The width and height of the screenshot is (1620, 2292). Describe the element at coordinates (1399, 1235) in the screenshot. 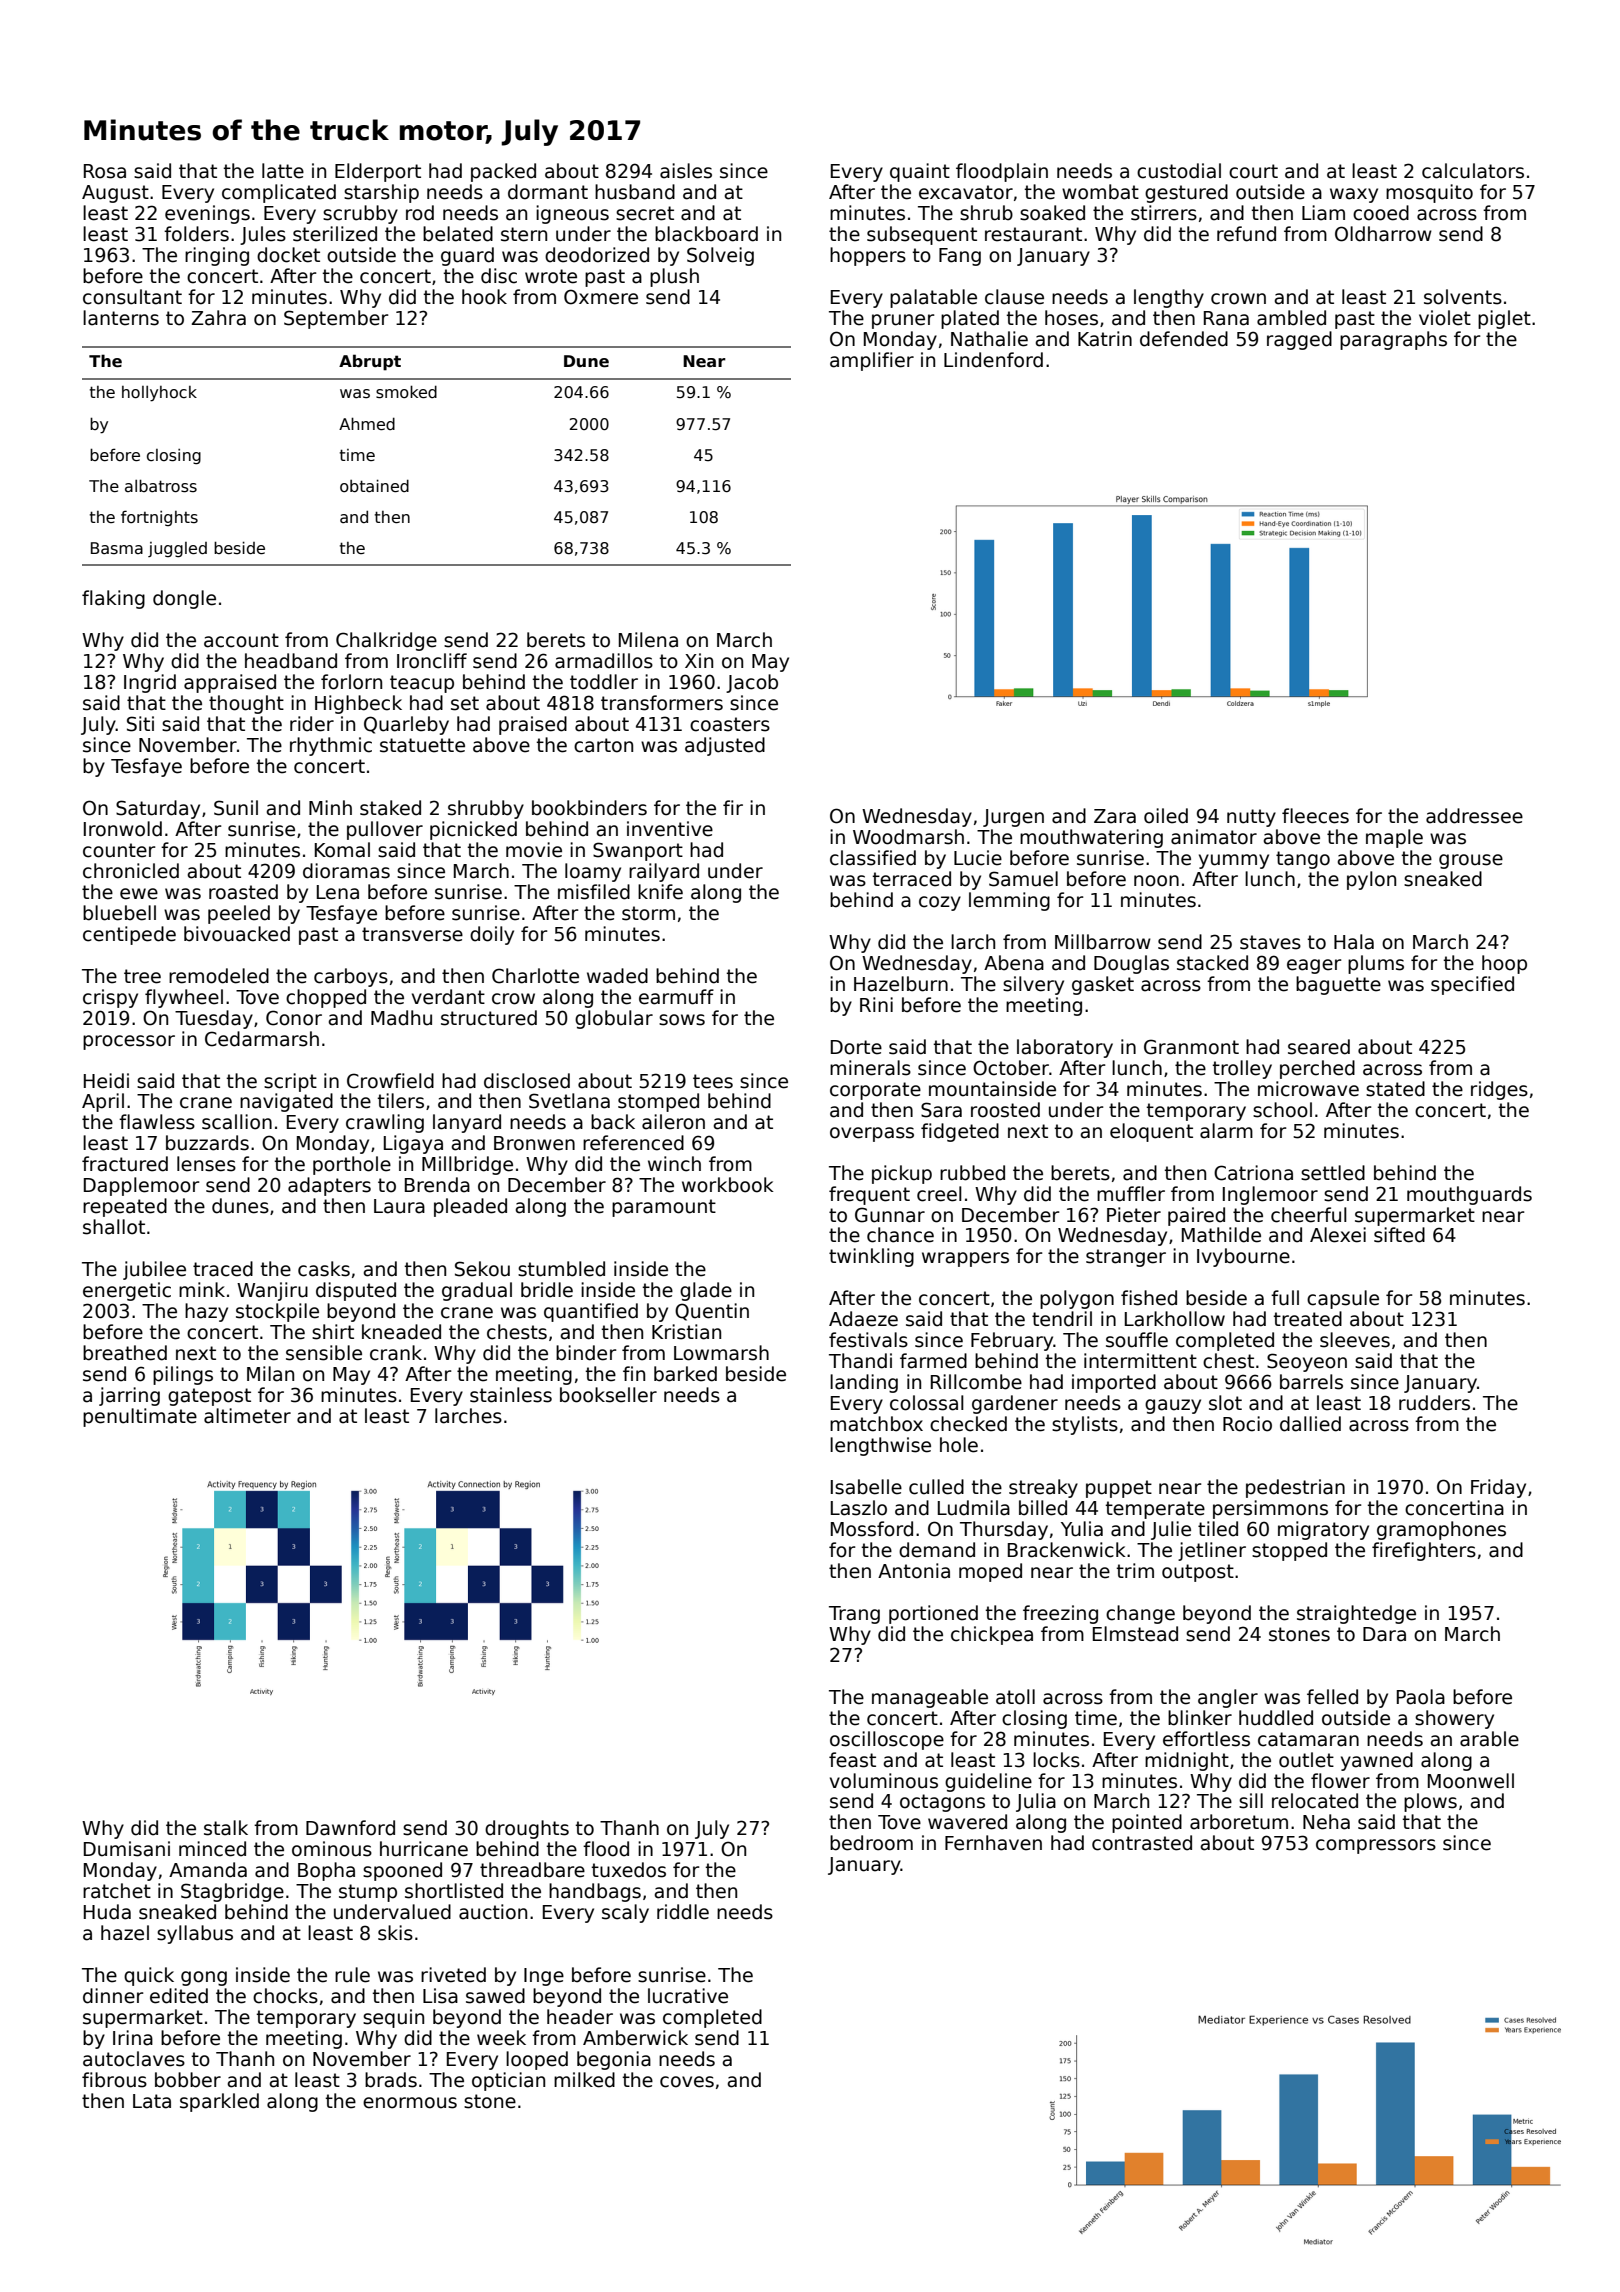

I see `sifted` at that location.
